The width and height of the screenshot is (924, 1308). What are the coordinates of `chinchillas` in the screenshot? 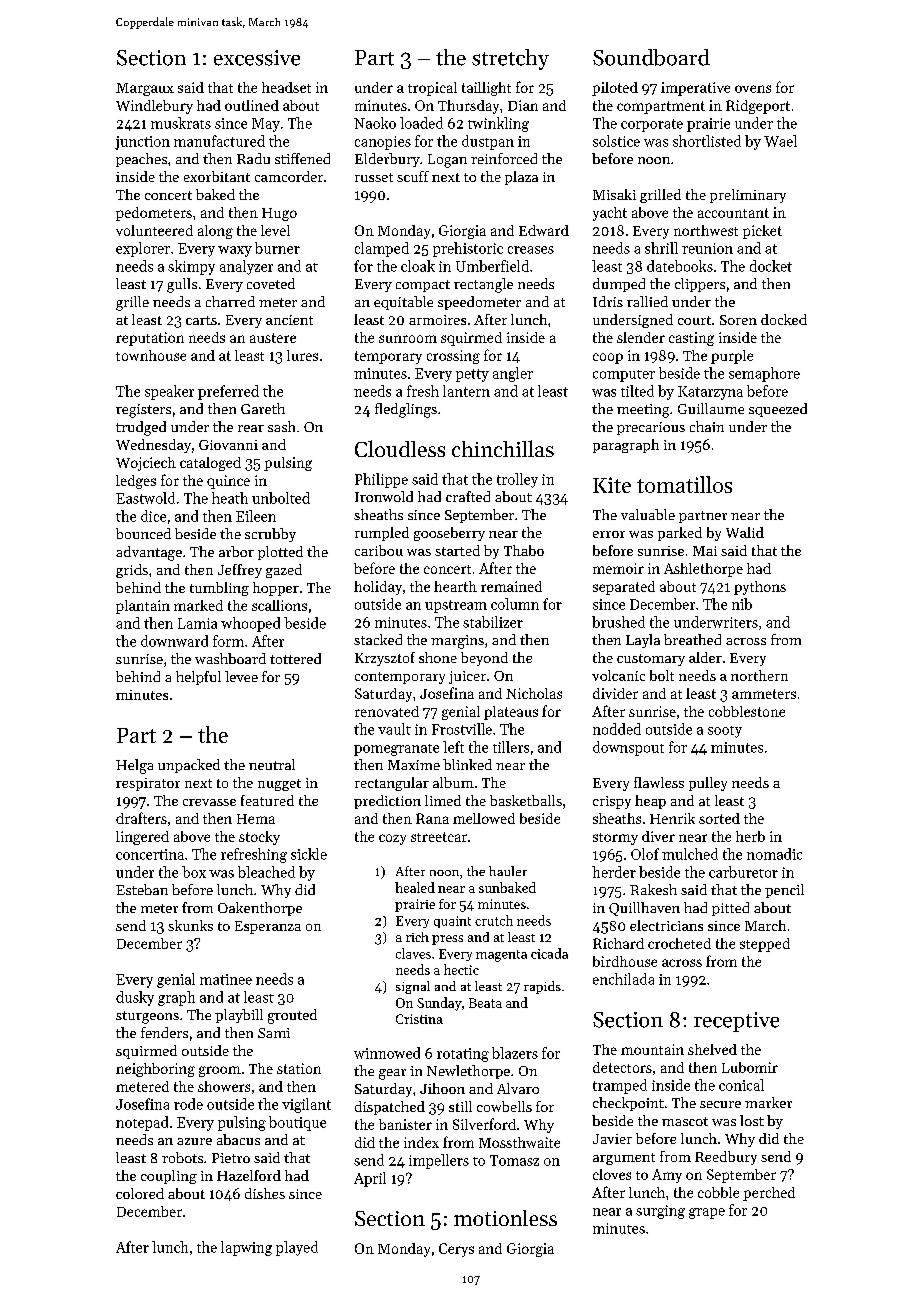 It's located at (503, 448).
